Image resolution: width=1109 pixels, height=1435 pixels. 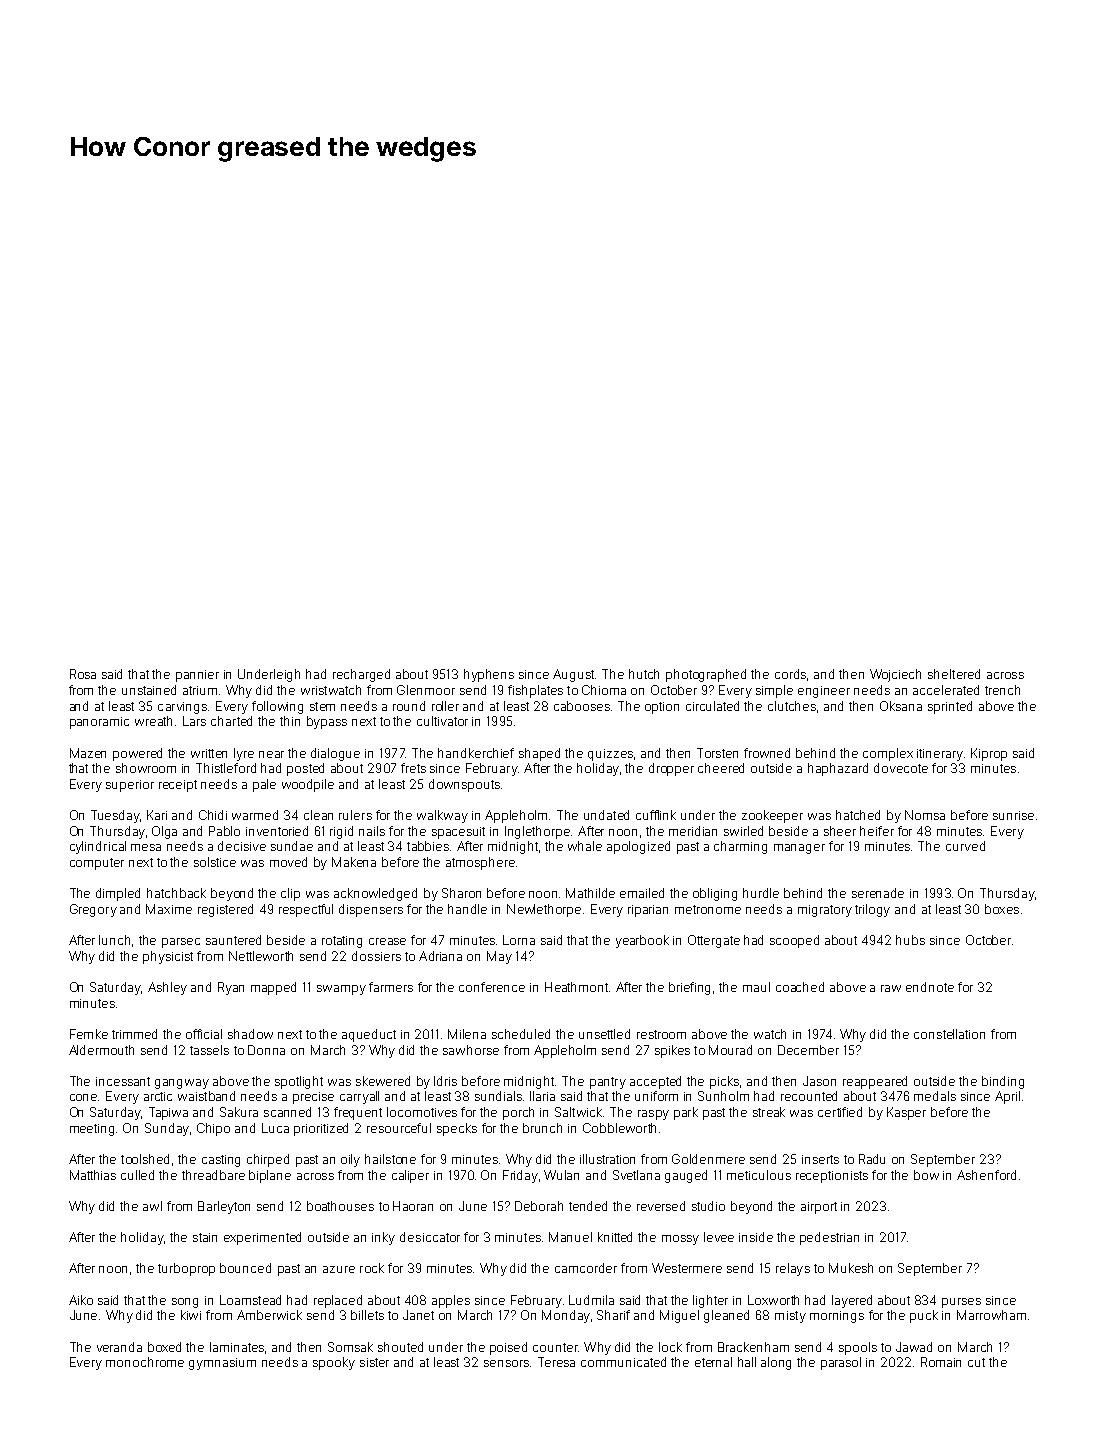 What do you see at coordinates (895, 675) in the document?
I see `Wojciech` at bounding box center [895, 675].
